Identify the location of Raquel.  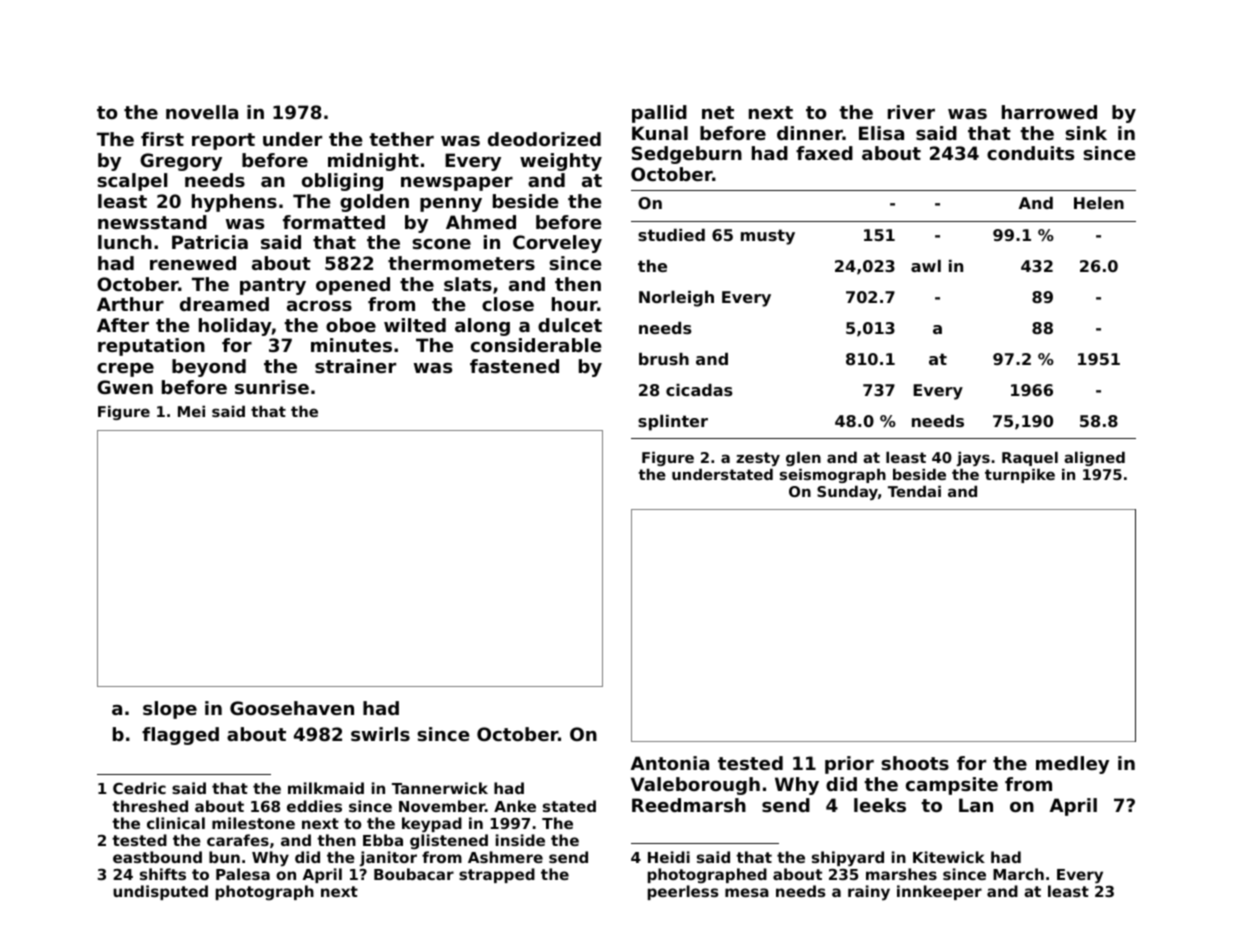
(1030, 458).
